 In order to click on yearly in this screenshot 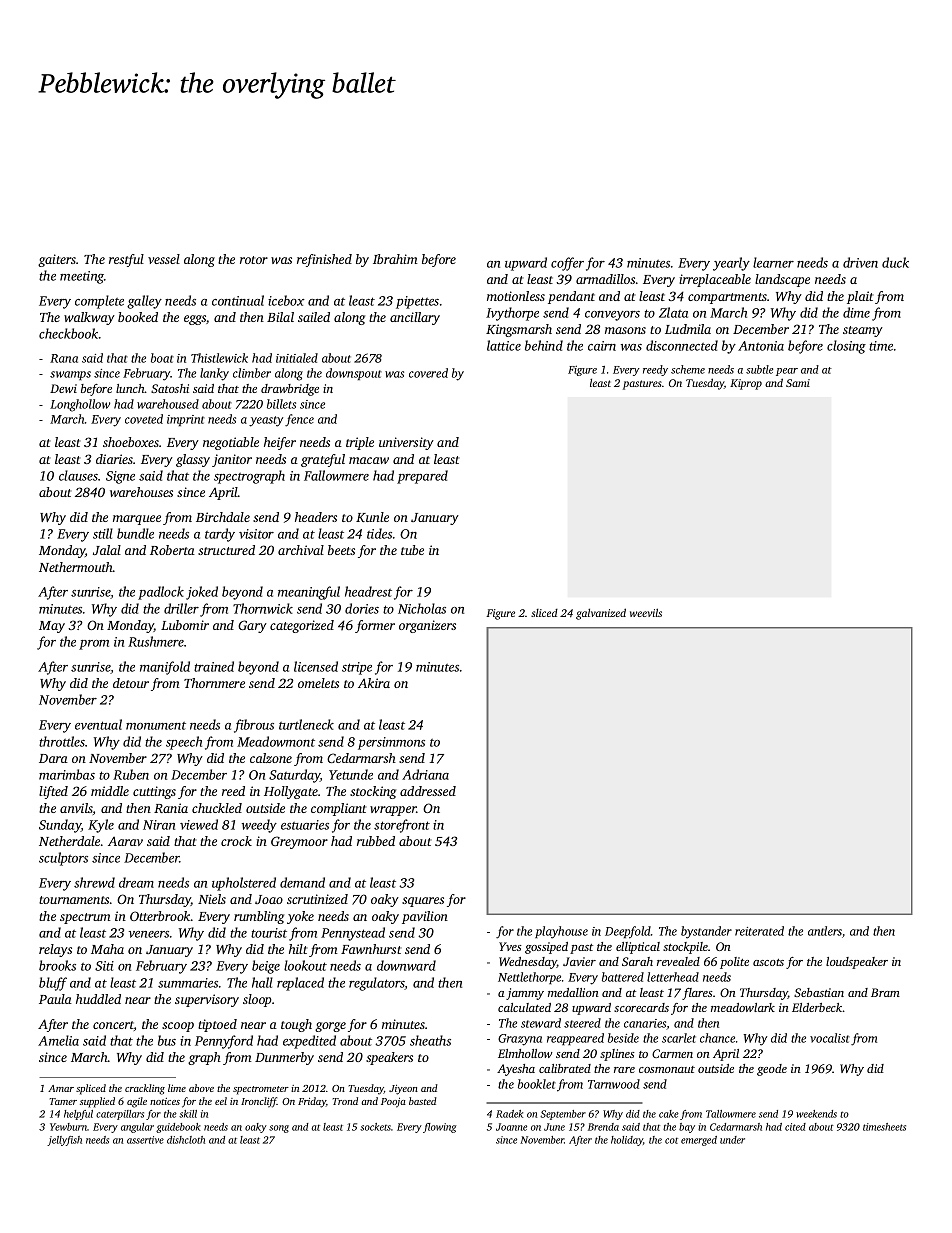, I will do `click(731, 264)`.
